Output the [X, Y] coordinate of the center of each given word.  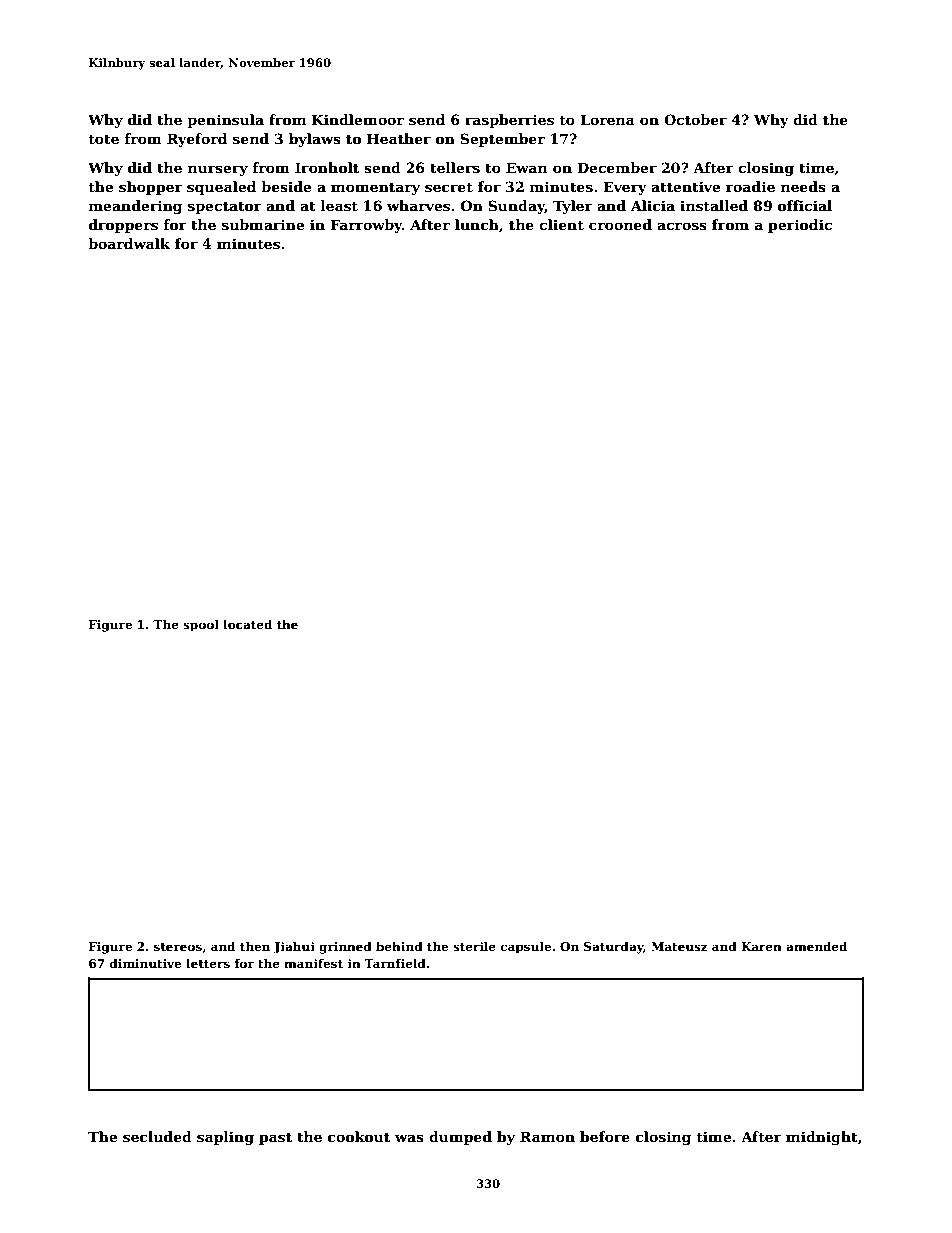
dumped [460, 1138]
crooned [620, 224]
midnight [822, 1138]
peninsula [225, 121]
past [275, 1138]
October [695, 119]
